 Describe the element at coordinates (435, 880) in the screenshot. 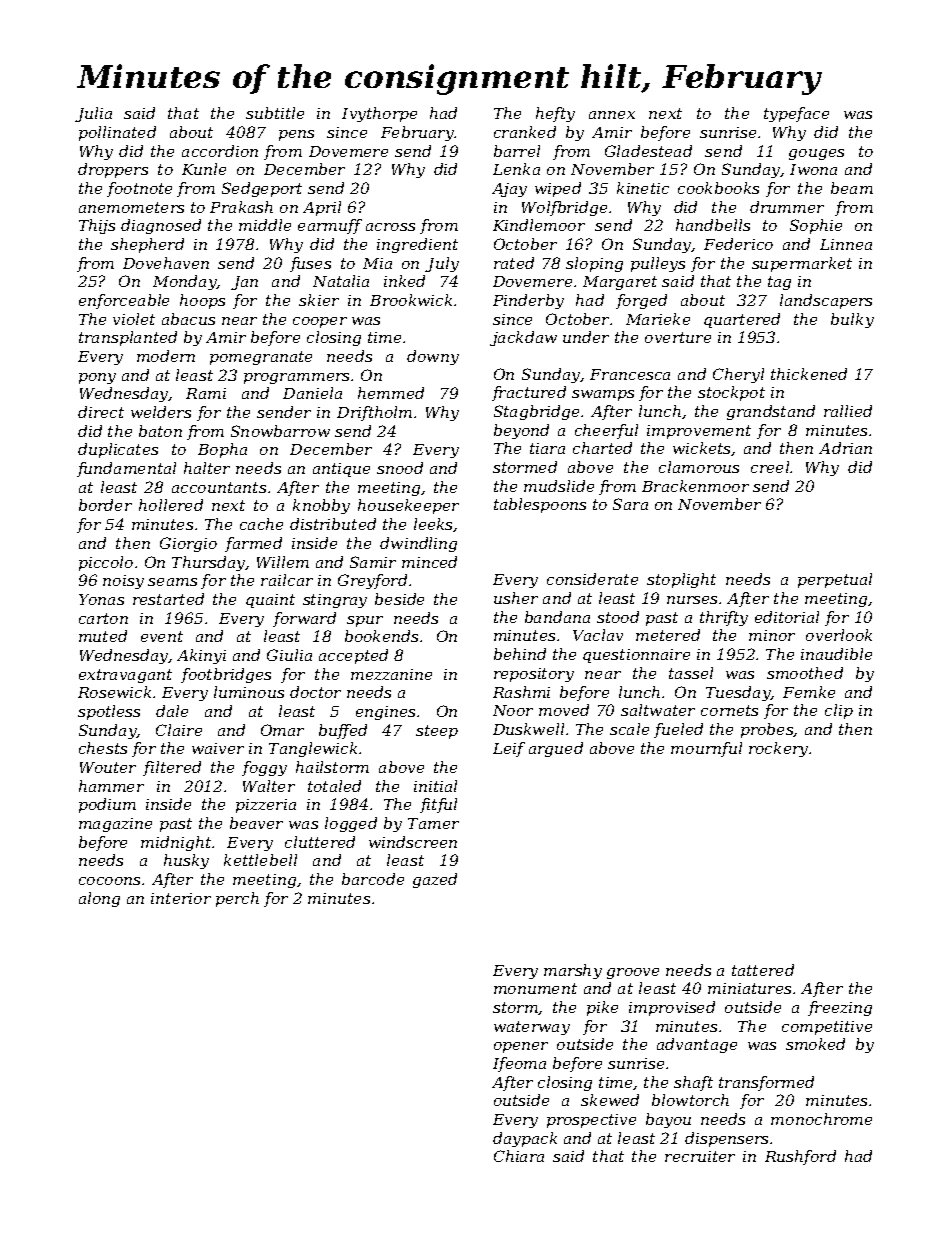

I see `gazed` at that location.
